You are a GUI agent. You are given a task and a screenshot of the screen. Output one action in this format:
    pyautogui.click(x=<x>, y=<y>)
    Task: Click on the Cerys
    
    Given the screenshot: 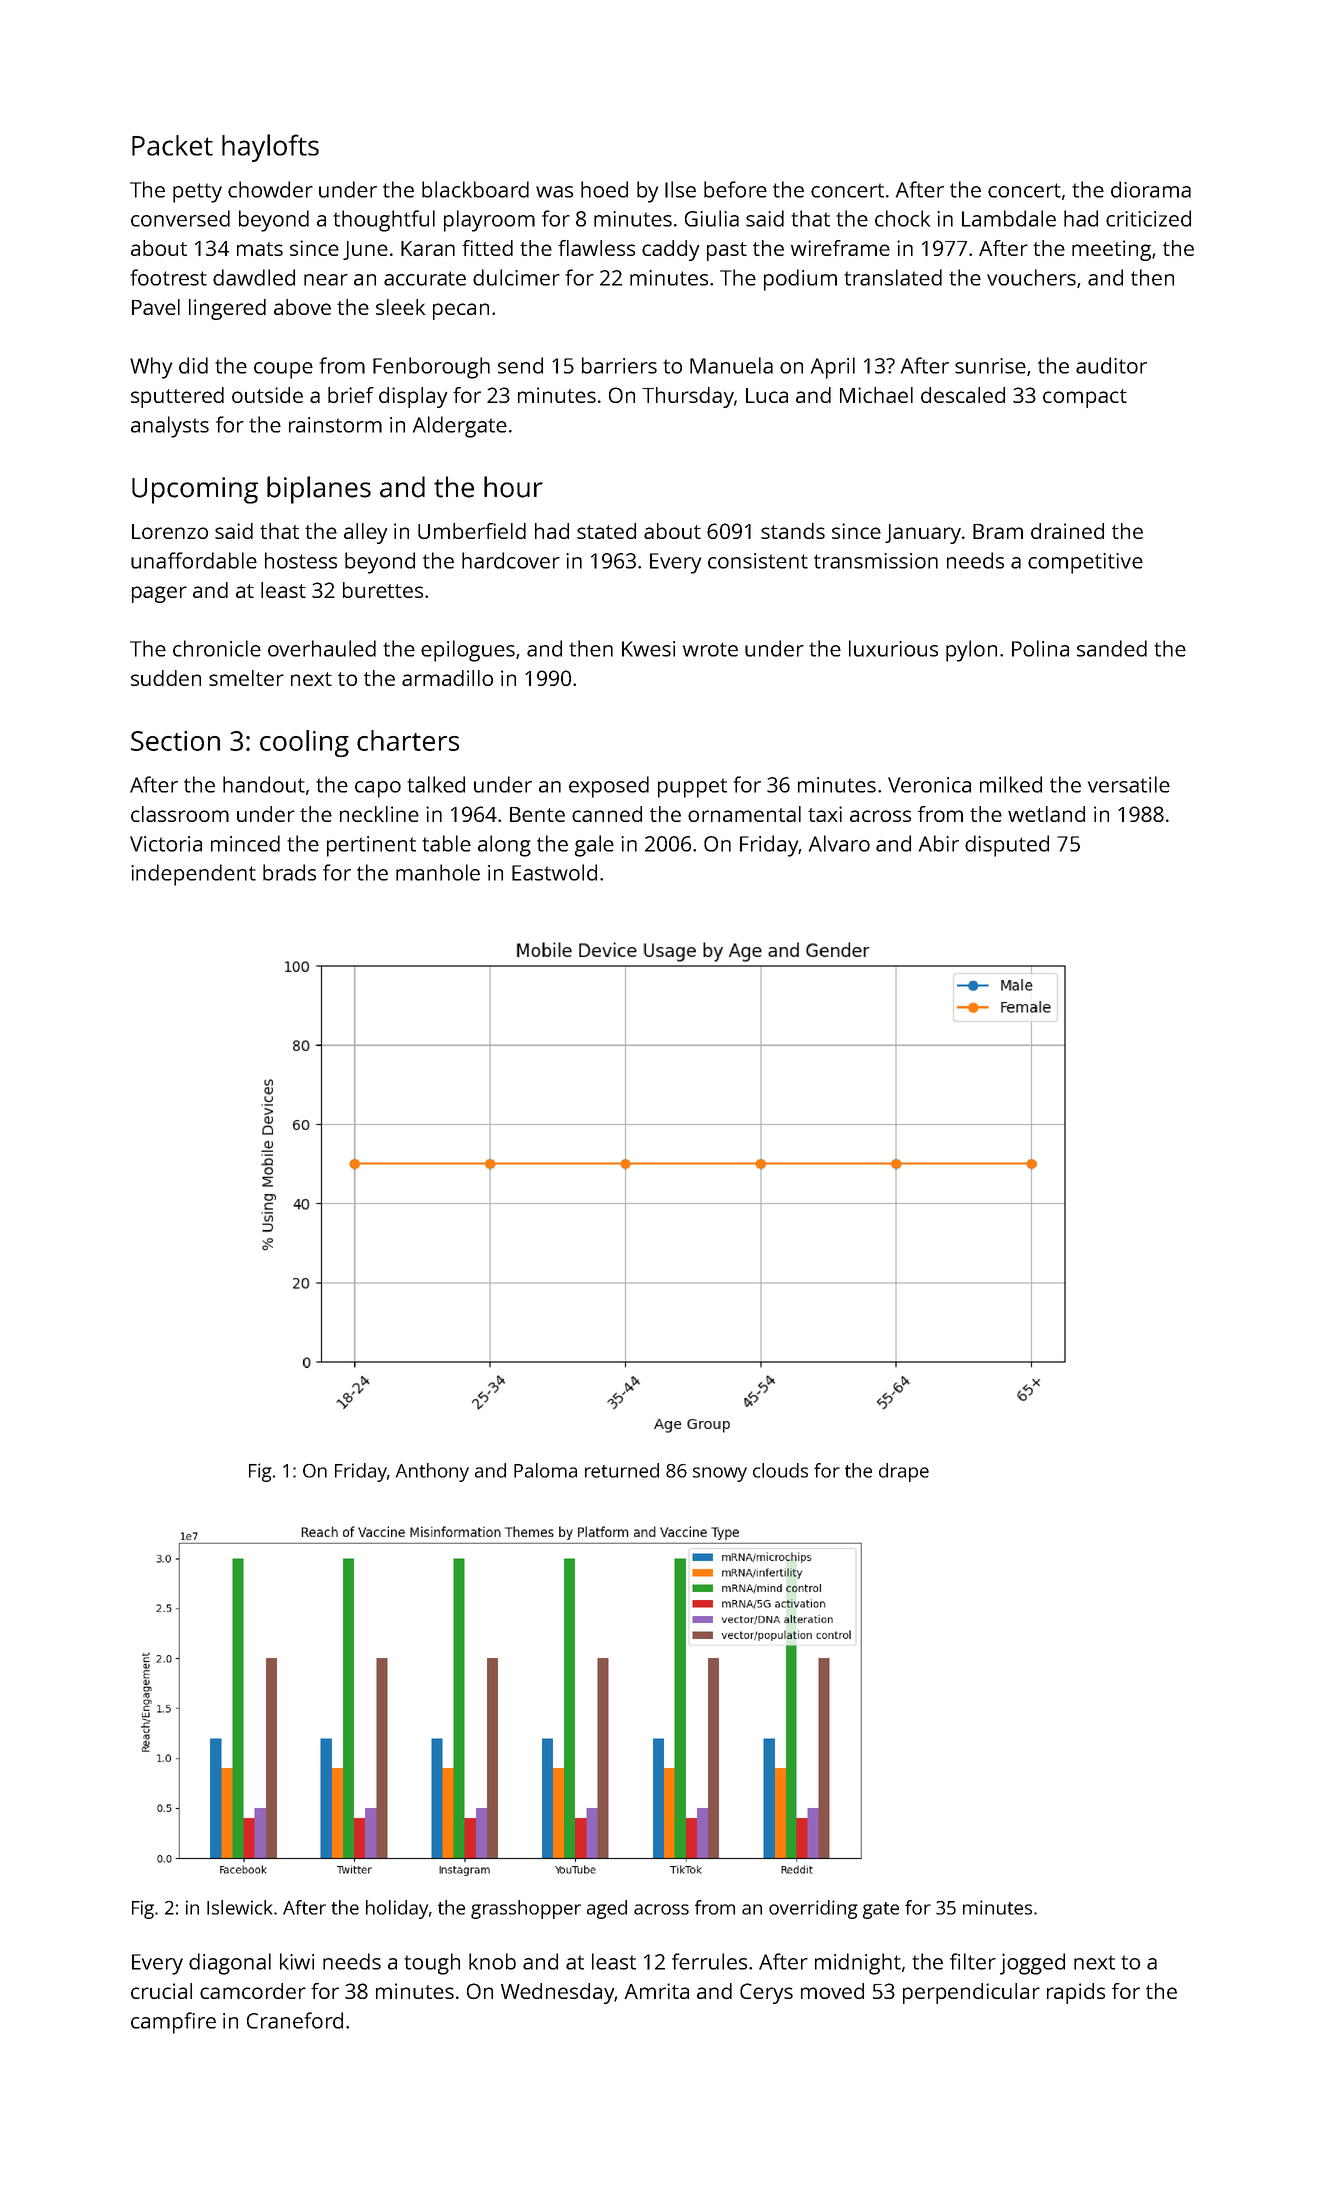 What is the action you would take?
    pyautogui.click(x=766, y=1993)
